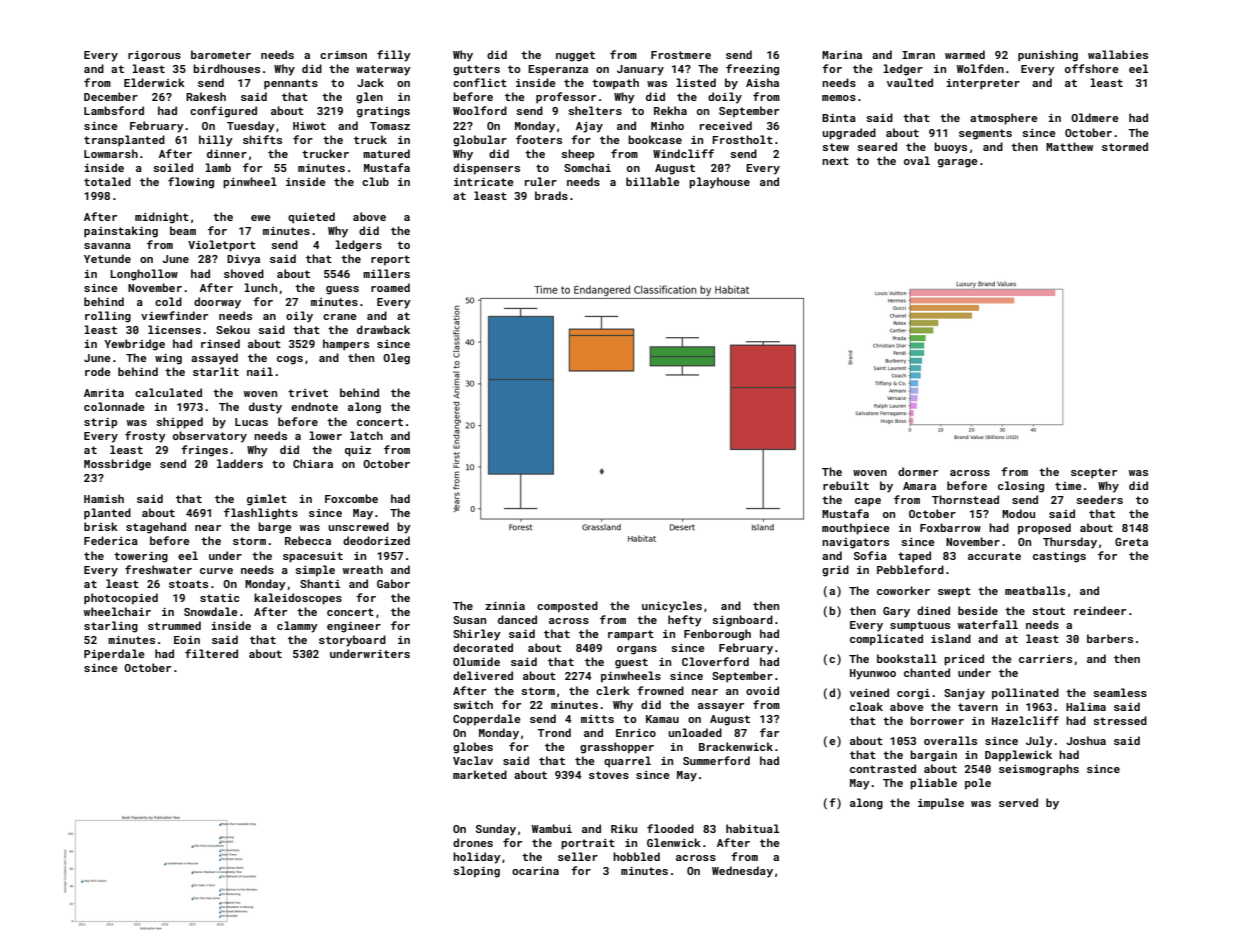 This screenshot has width=1233, height=952. What do you see at coordinates (719, 183) in the screenshot?
I see `playhouse` at bounding box center [719, 183].
